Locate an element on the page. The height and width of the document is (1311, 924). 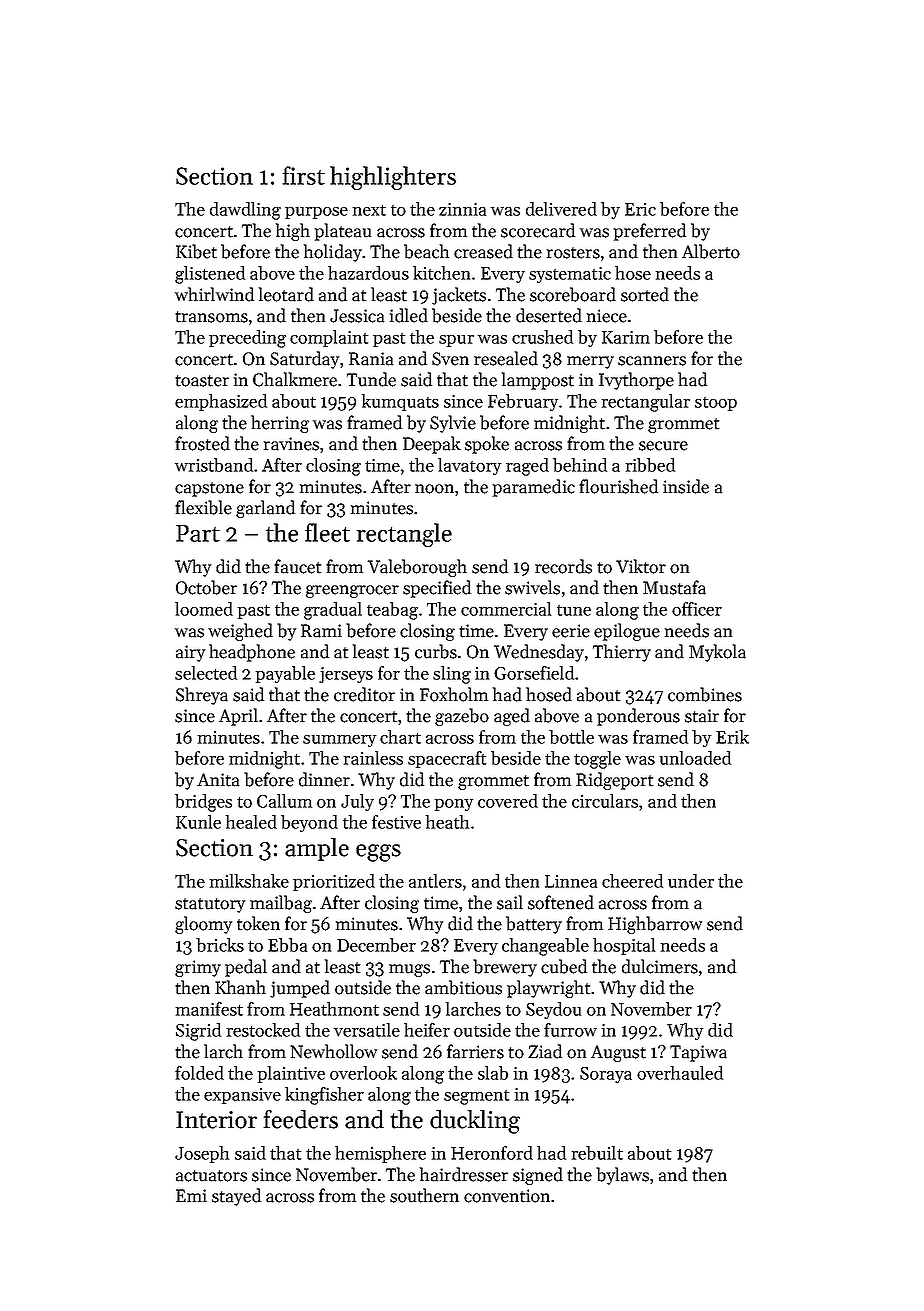
first is located at coordinates (303, 175).
